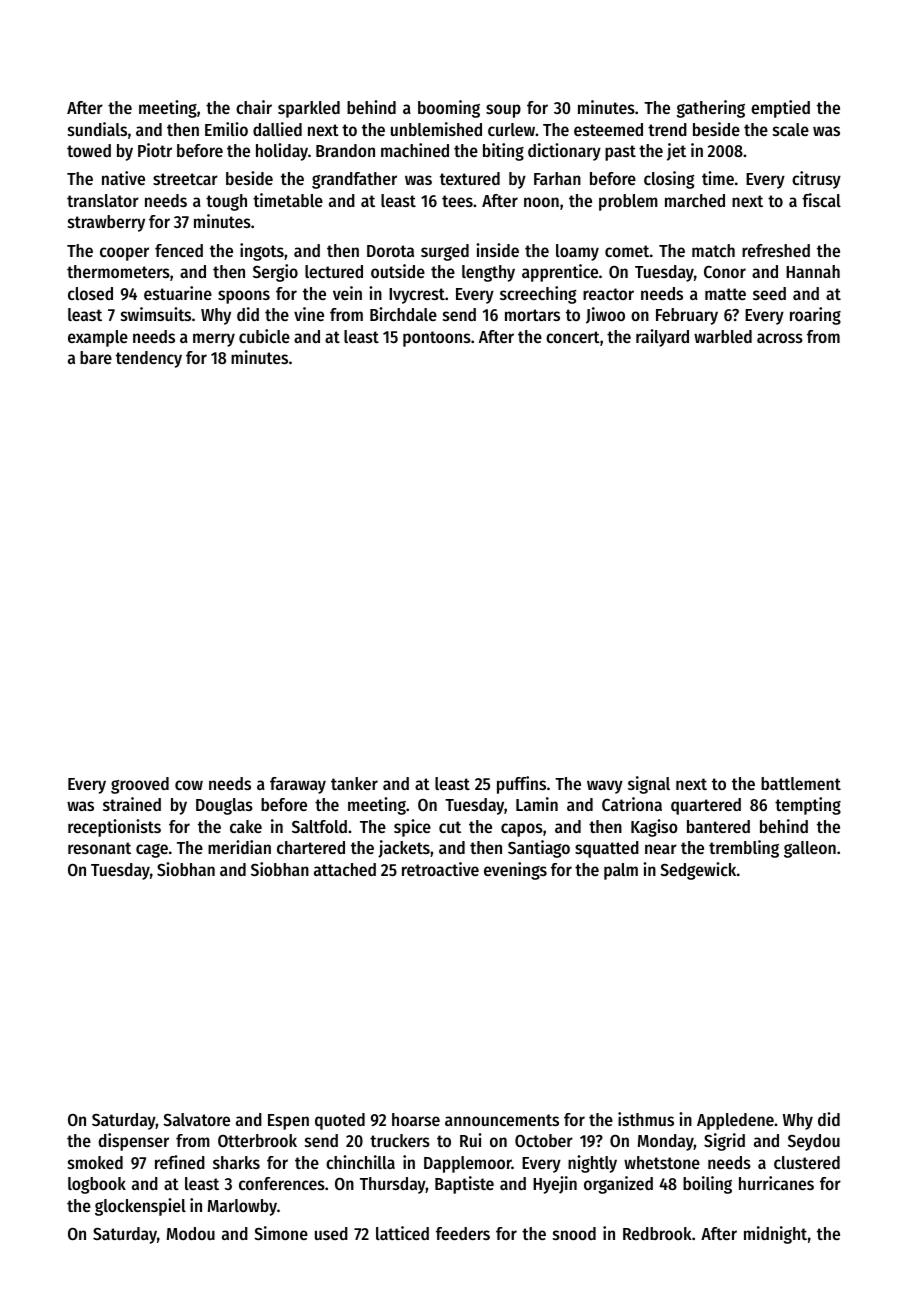 This screenshot has width=908, height=1316. Describe the element at coordinates (96, 357) in the screenshot. I see `bare` at that location.
